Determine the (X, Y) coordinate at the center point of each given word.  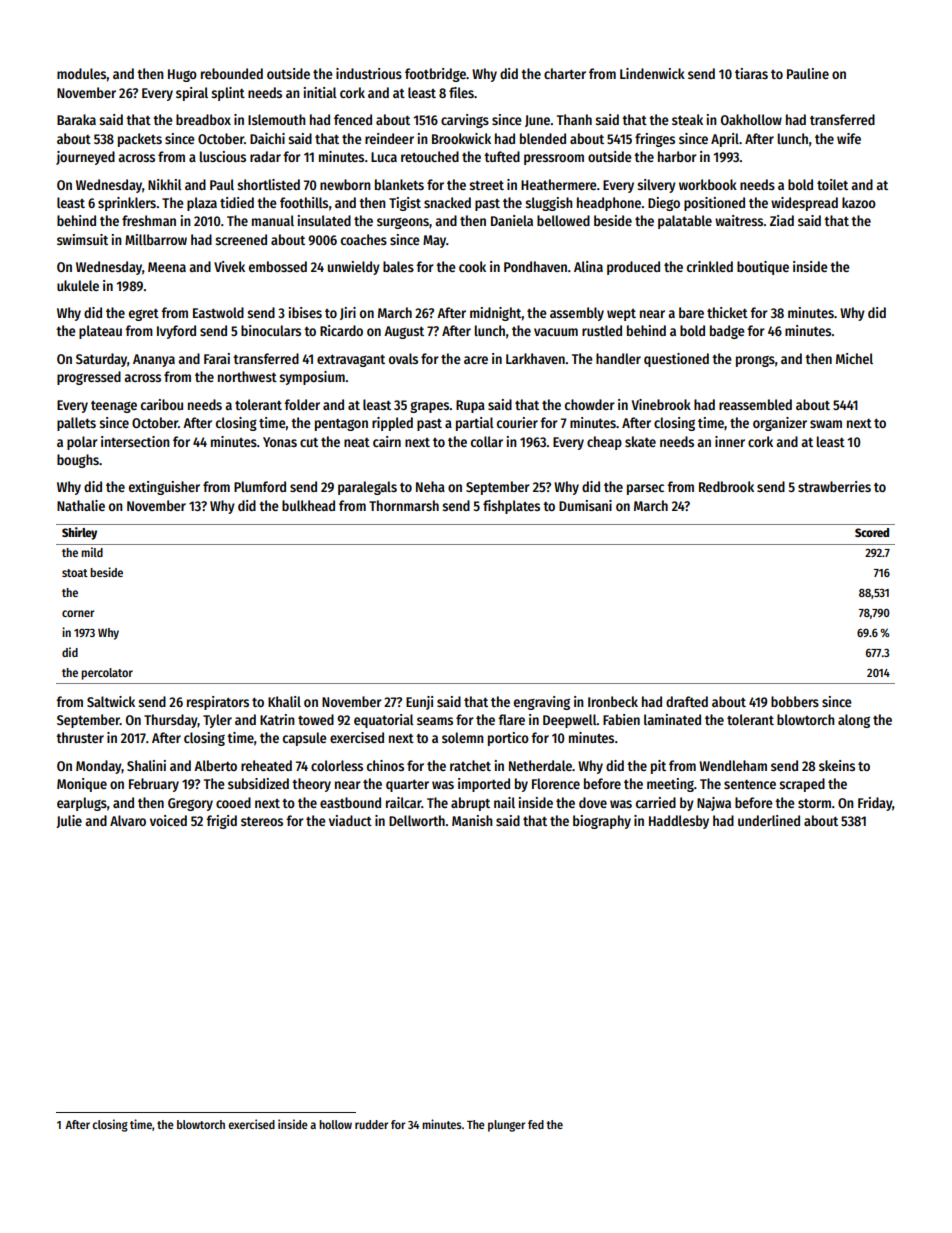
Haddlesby (679, 822)
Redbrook (726, 486)
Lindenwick (652, 73)
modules (82, 73)
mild (92, 552)
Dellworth (417, 820)
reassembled (755, 404)
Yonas (280, 442)
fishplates (511, 507)
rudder (371, 1124)
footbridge (435, 75)
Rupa (470, 406)
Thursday (171, 721)
